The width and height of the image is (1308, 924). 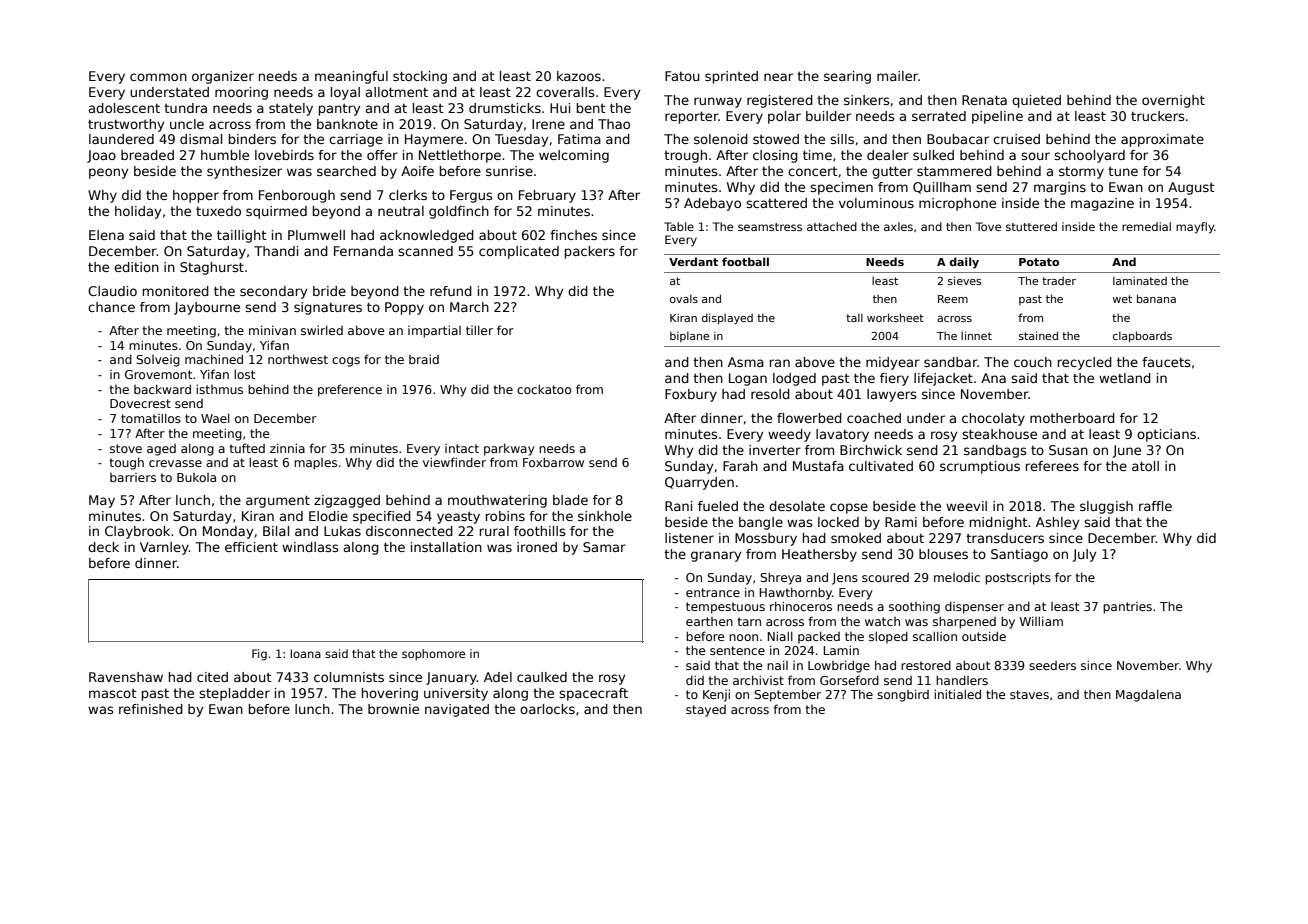 I want to click on sour, so click(x=1035, y=156).
